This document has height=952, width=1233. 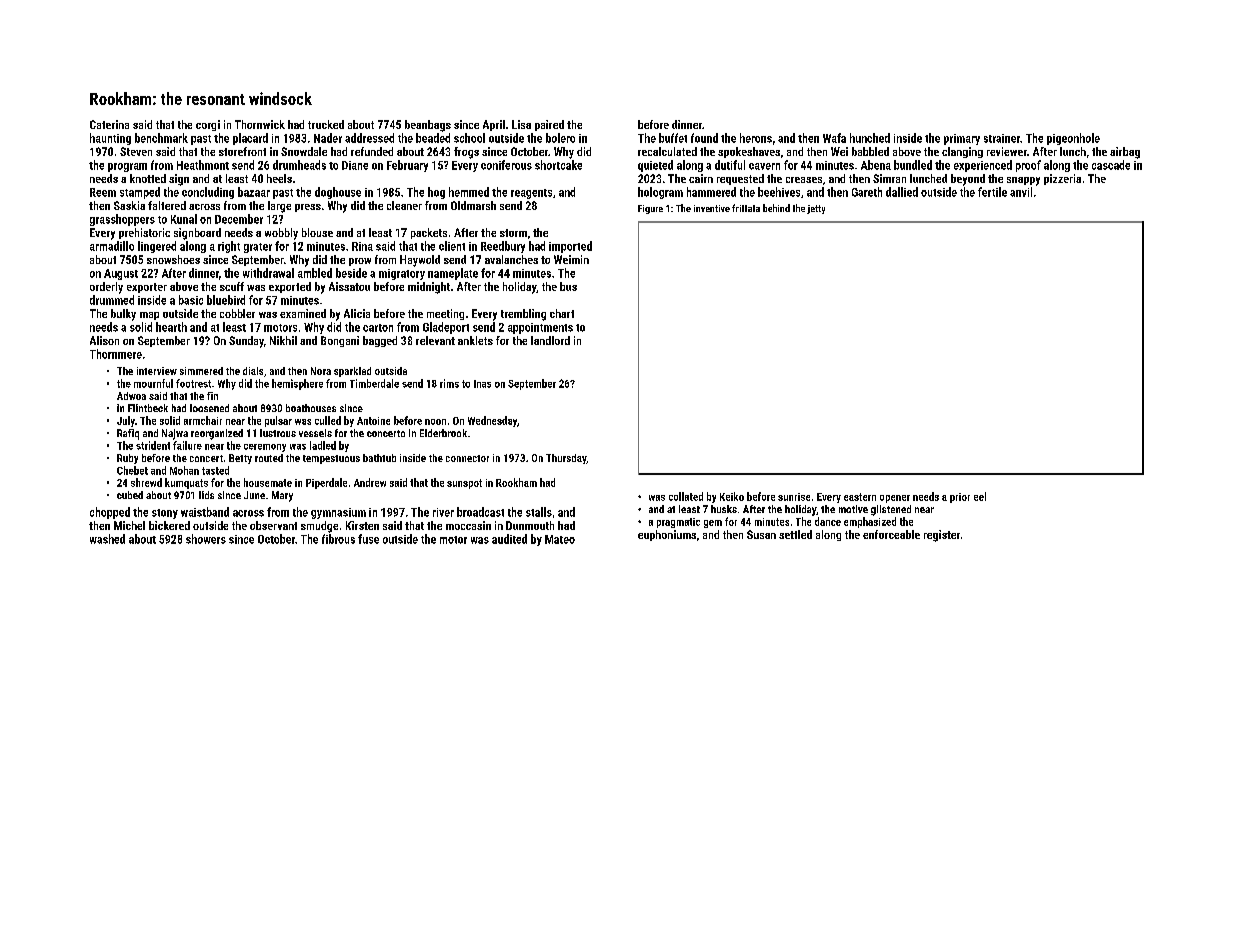 I want to click on jetty, so click(x=816, y=209).
